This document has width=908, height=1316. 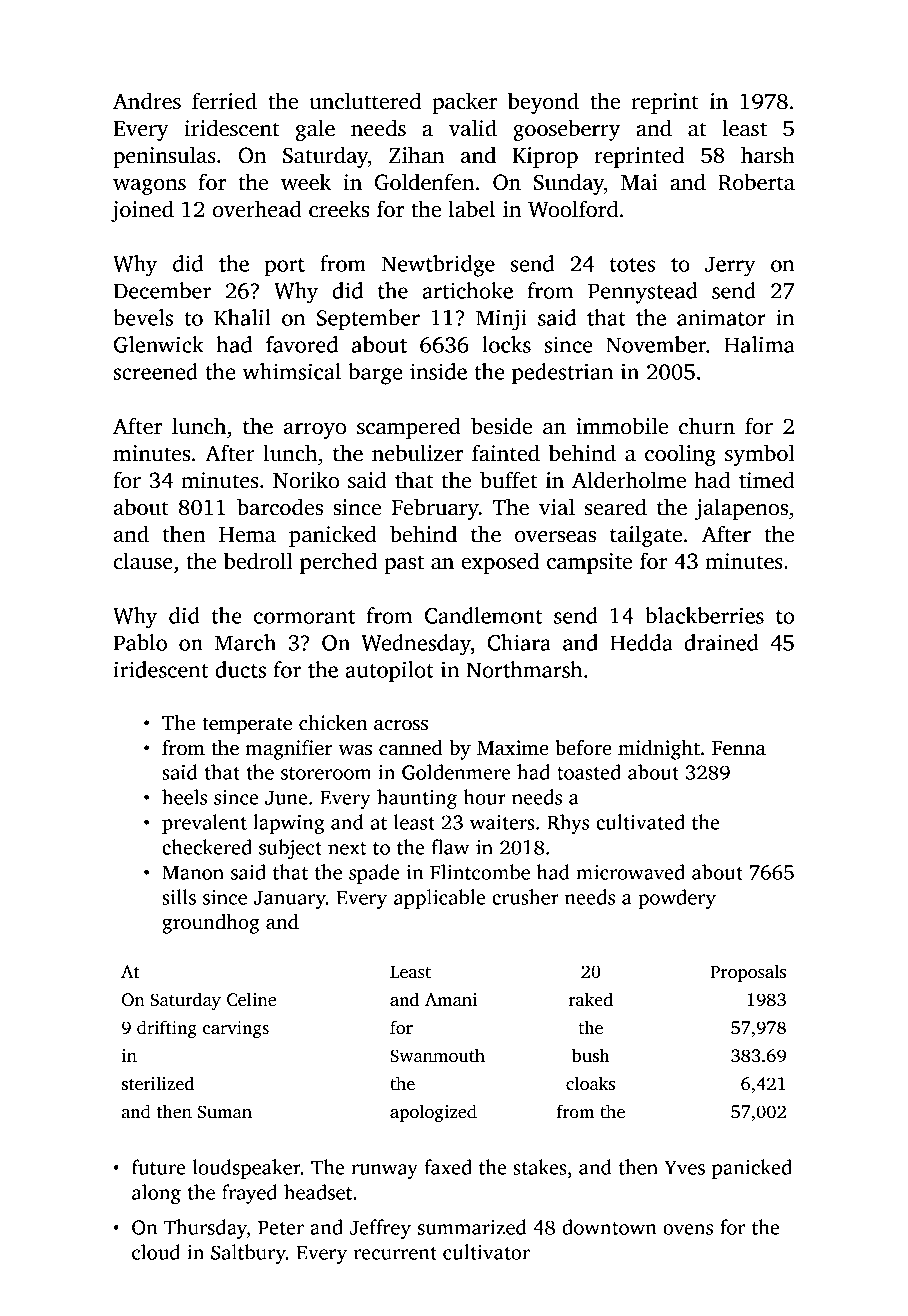 What do you see at coordinates (143, 317) in the document?
I see `bevels` at bounding box center [143, 317].
